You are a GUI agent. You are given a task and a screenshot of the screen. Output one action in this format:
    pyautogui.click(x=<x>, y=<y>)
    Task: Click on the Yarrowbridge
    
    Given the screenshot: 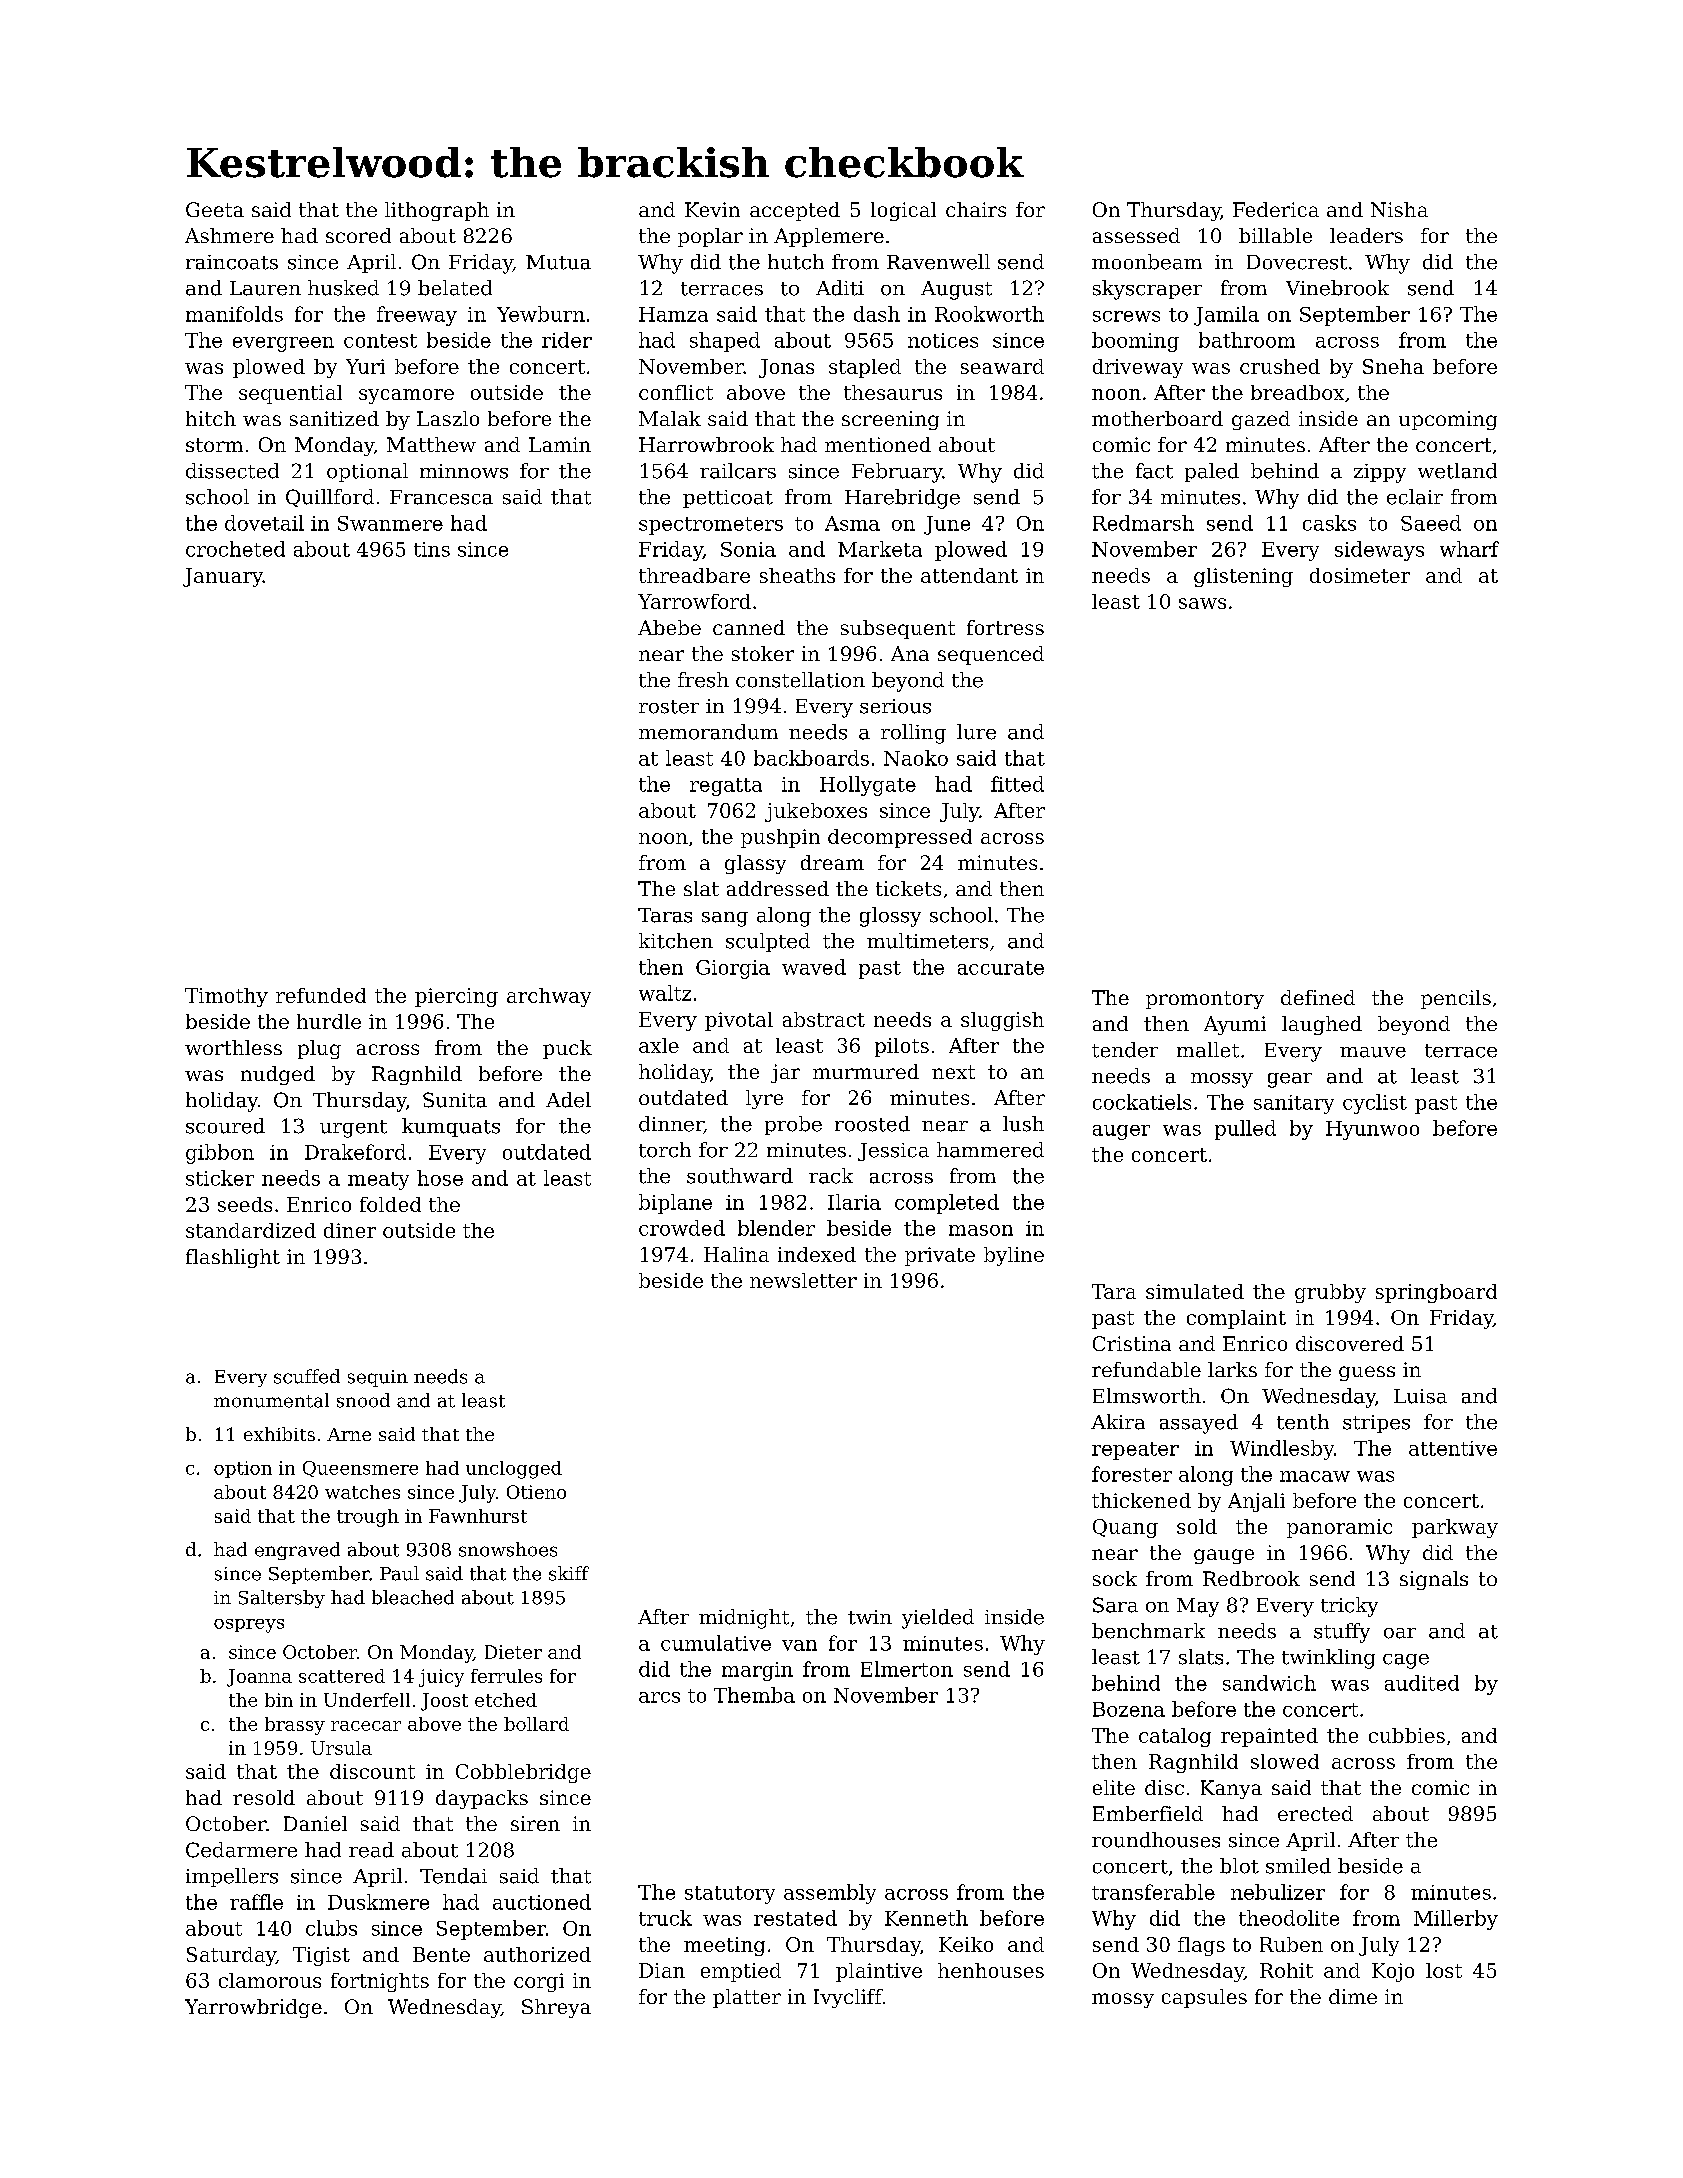 What is the action you would take?
    pyautogui.click(x=253, y=2008)
